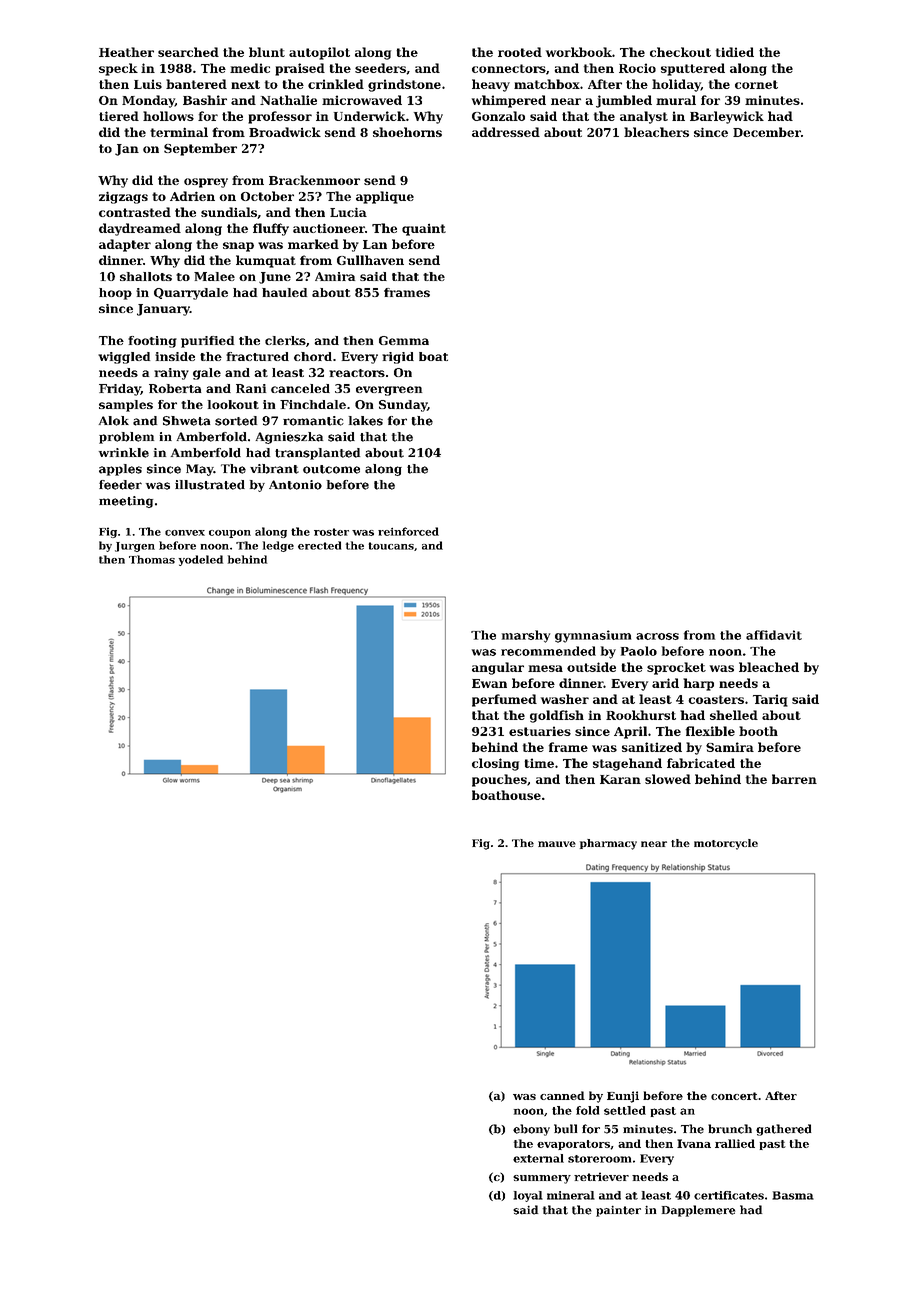  Describe the element at coordinates (408, 531) in the screenshot. I see `reinforced` at that location.
